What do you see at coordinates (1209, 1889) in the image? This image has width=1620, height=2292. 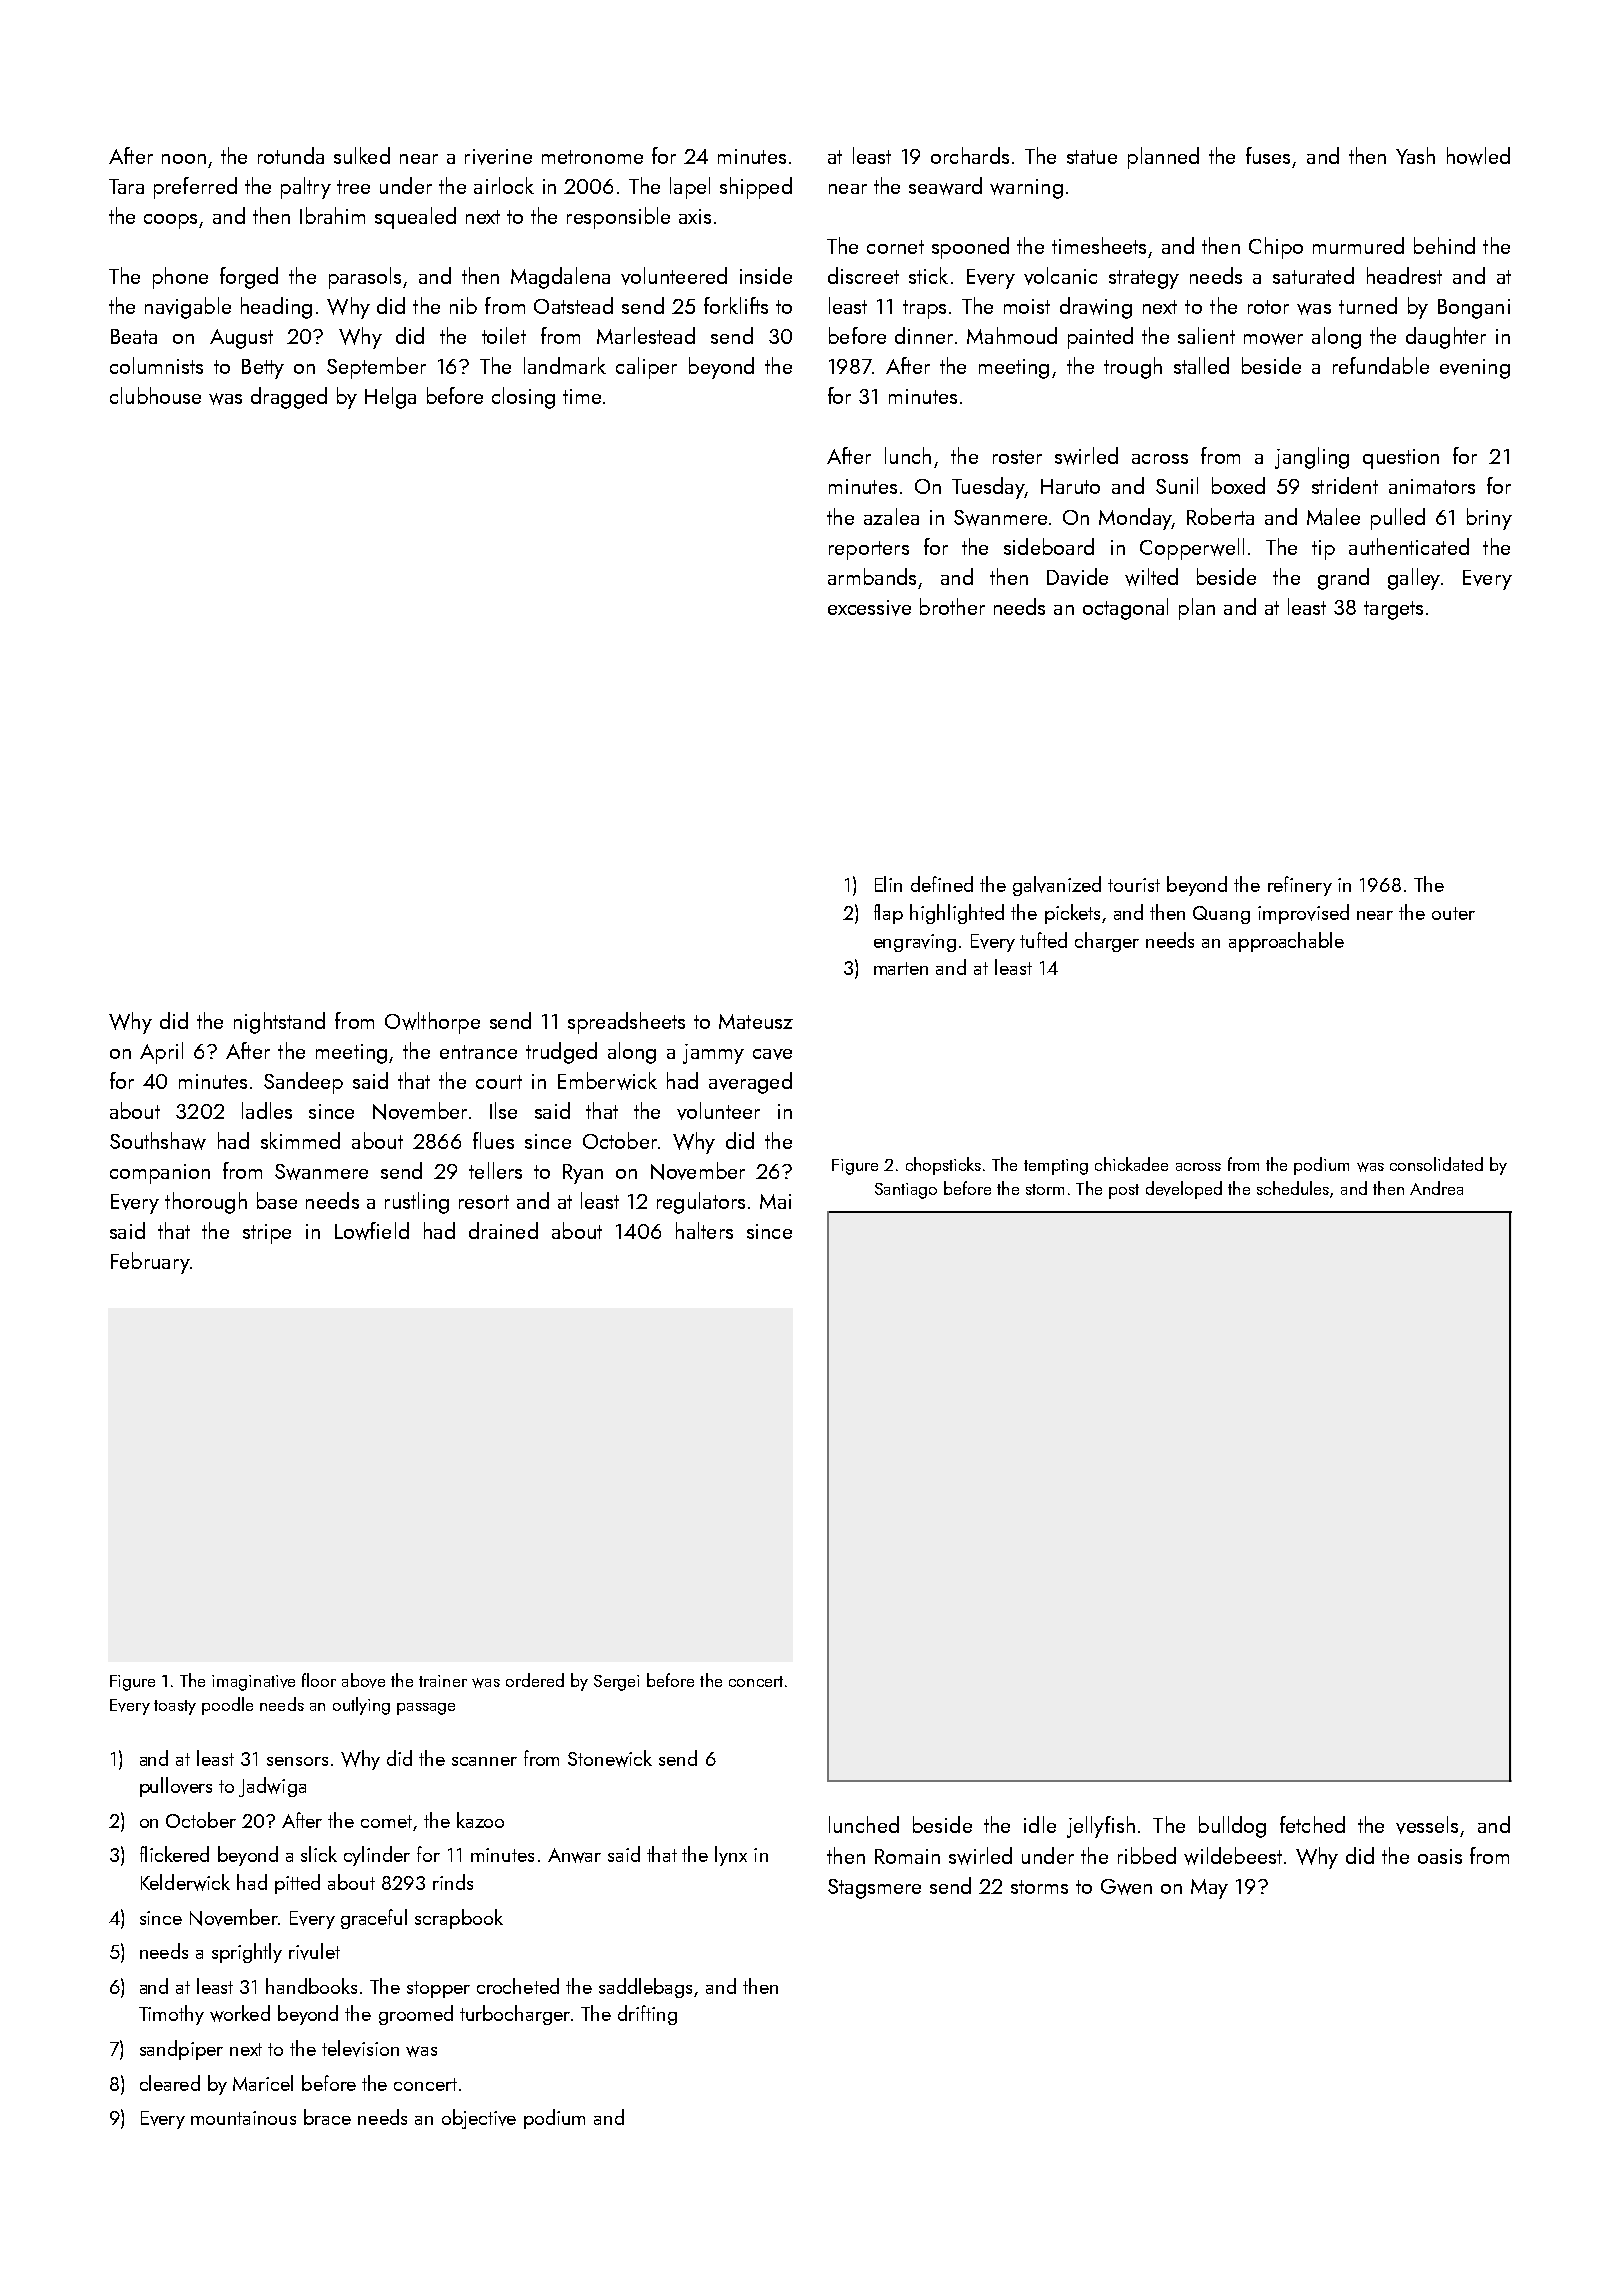 I see `May` at bounding box center [1209, 1889].
